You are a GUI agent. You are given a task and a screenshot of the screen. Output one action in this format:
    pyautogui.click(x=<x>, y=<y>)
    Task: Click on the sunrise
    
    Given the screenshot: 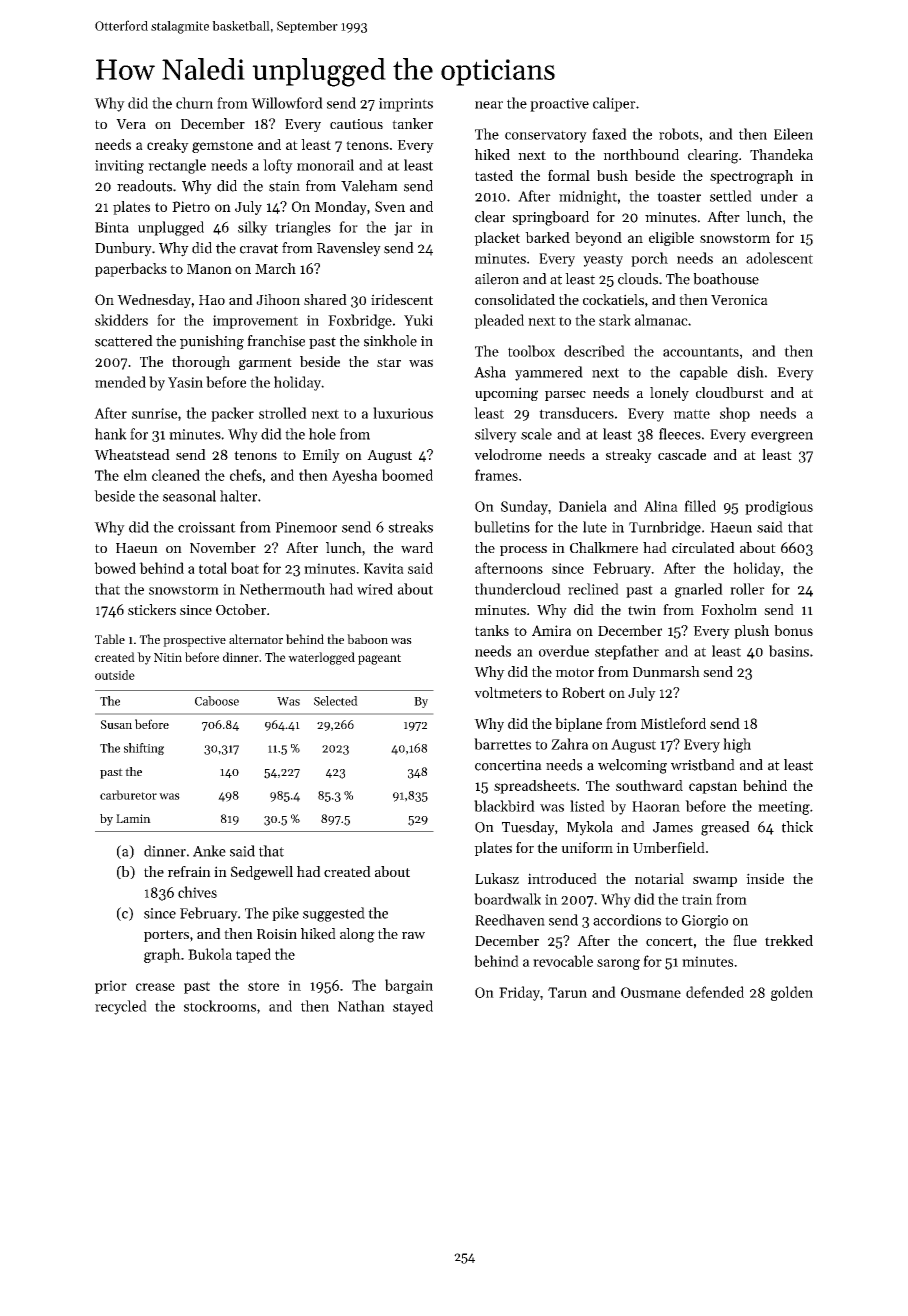 What is the action you would take?
    pyautogui.click(x=154, y=413)
